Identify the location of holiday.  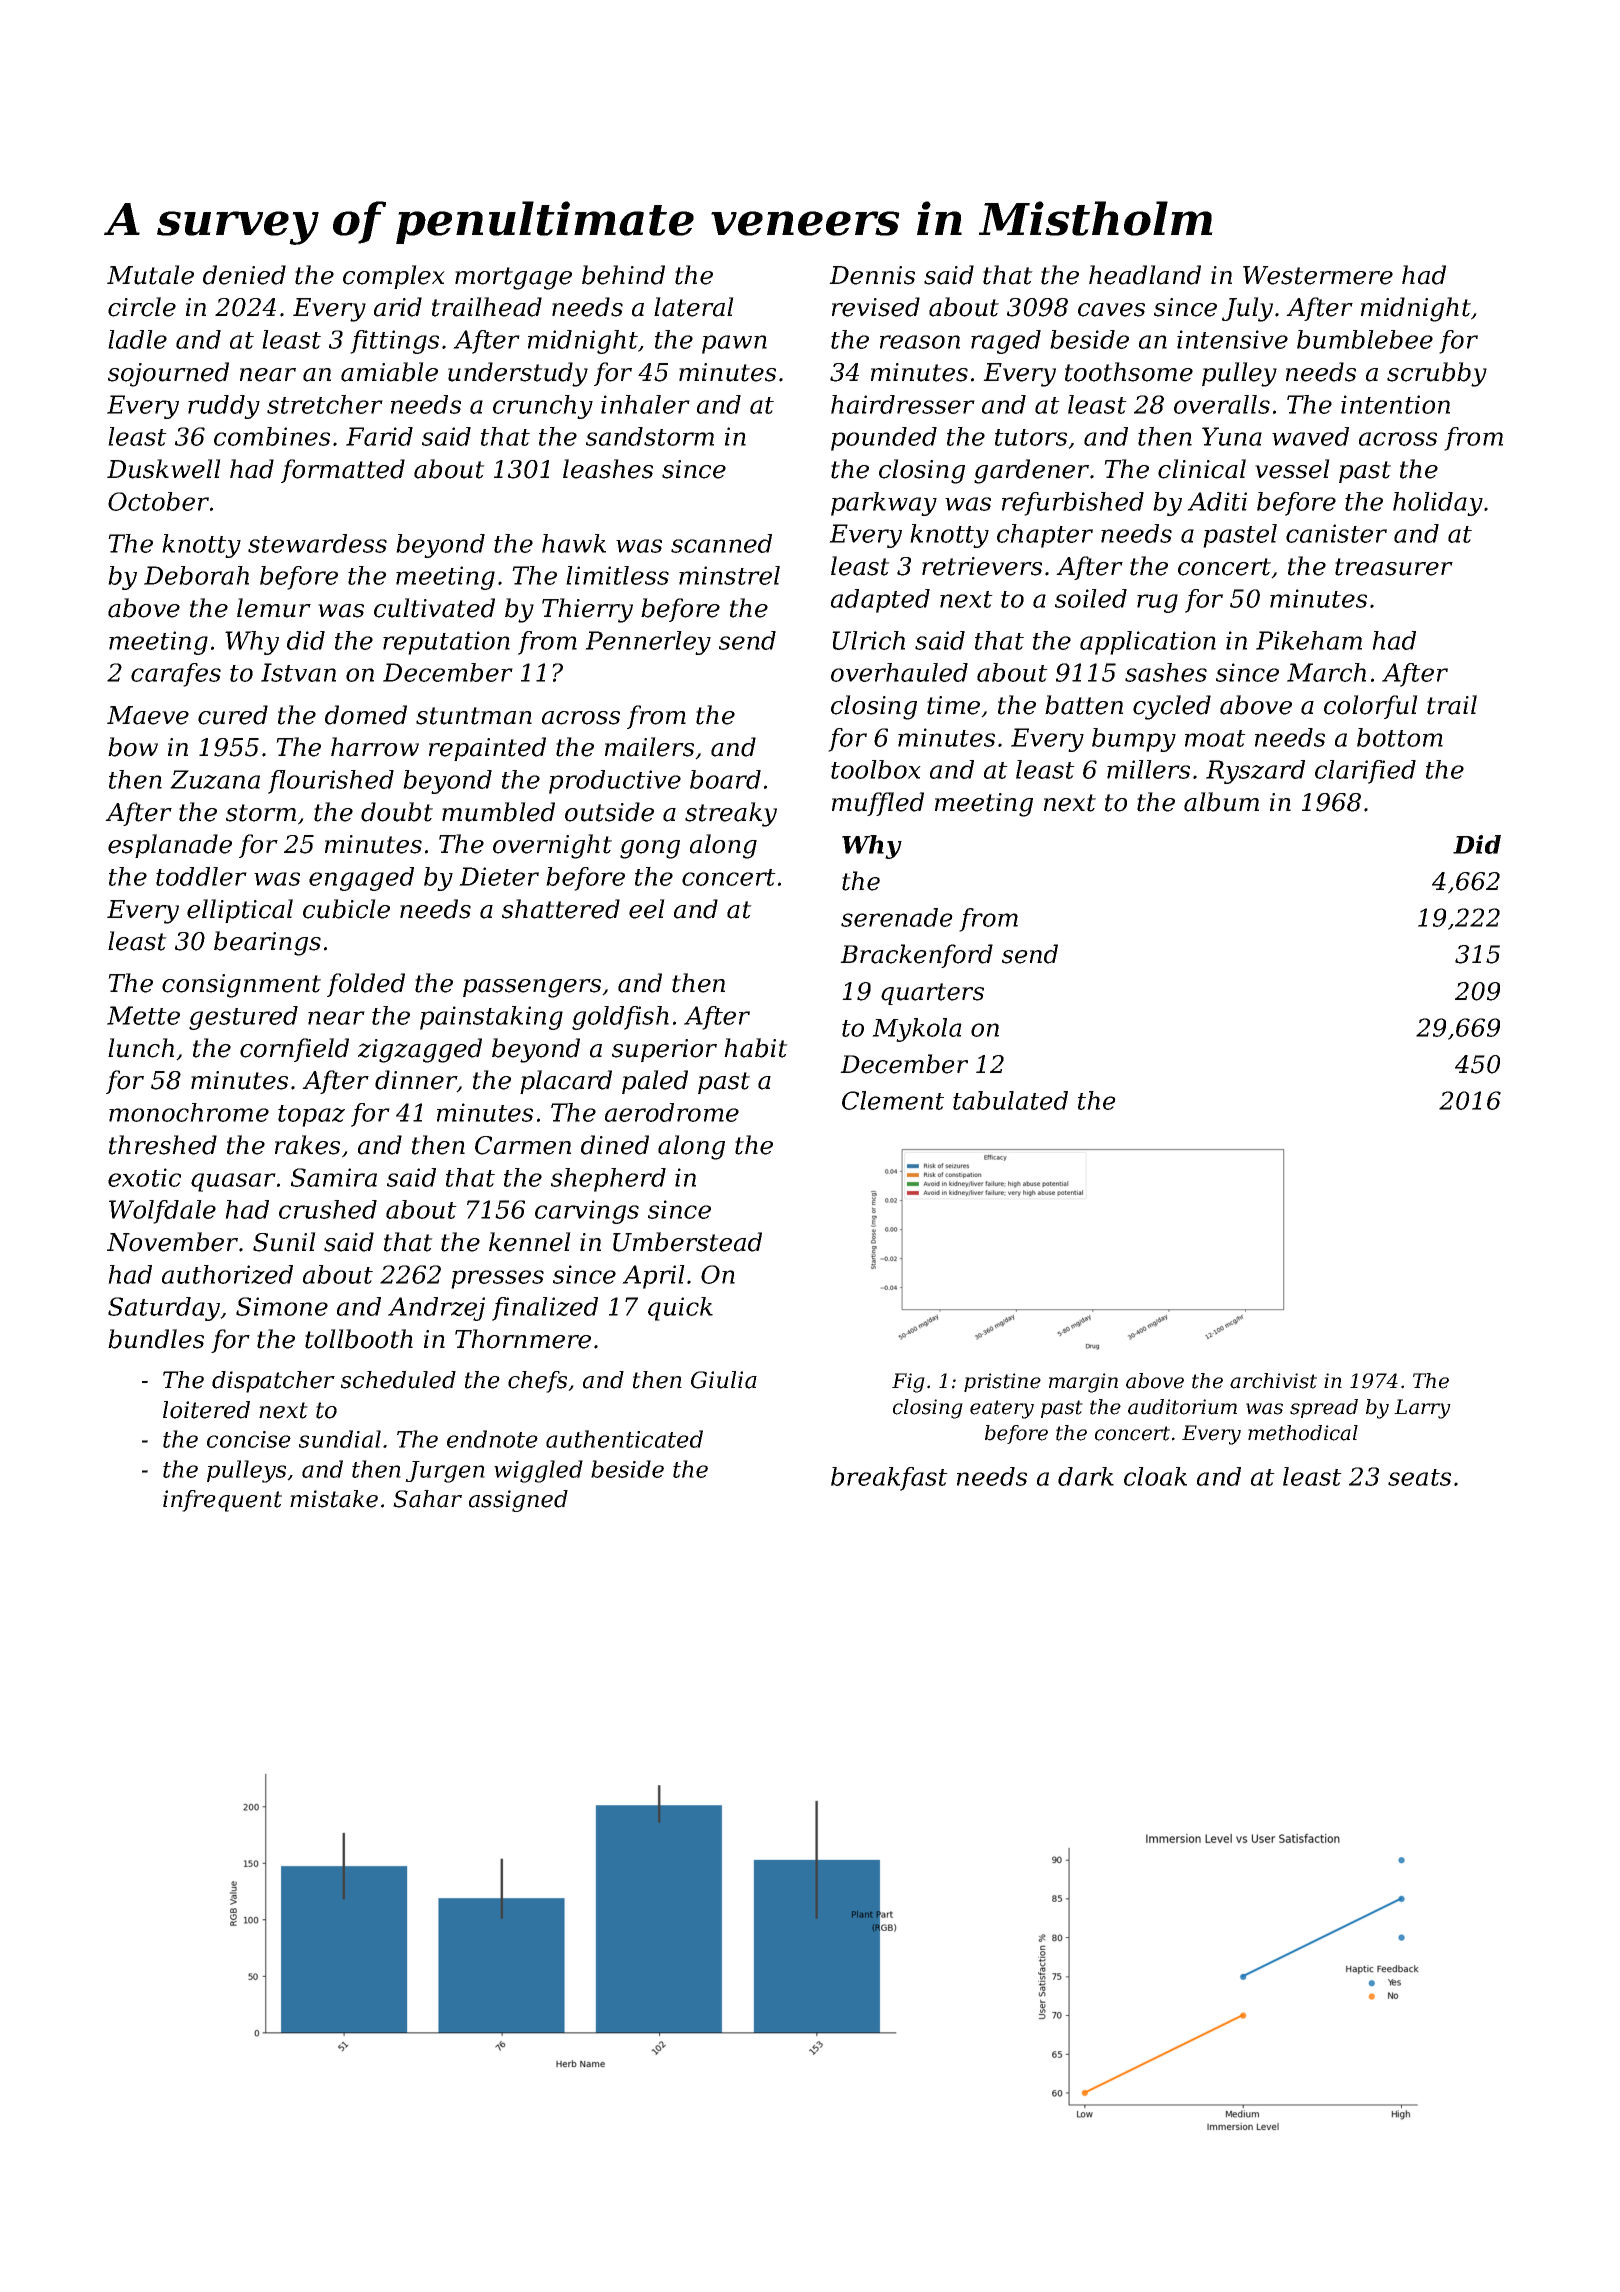
(1438, 504).
